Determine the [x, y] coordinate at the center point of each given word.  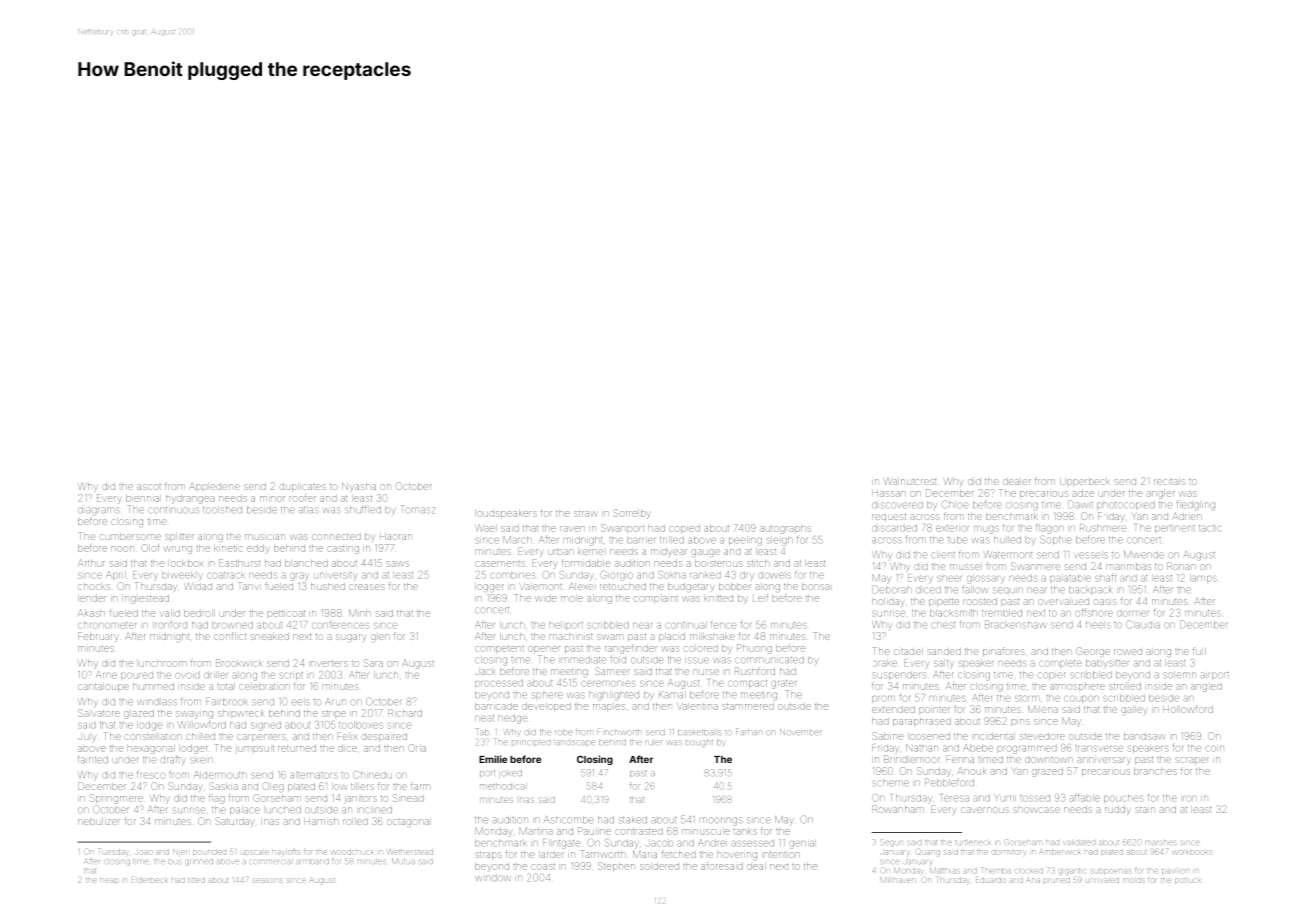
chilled [200, 737]
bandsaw [1144, 737]
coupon [1081, 698]
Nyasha [359, 486]
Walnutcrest [910, 482]
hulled [1007, 540]
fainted [93, 760]
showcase [1037, 810]
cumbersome [131, 537]
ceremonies [608, 683]
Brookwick [239, 663]
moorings [721, 821]
